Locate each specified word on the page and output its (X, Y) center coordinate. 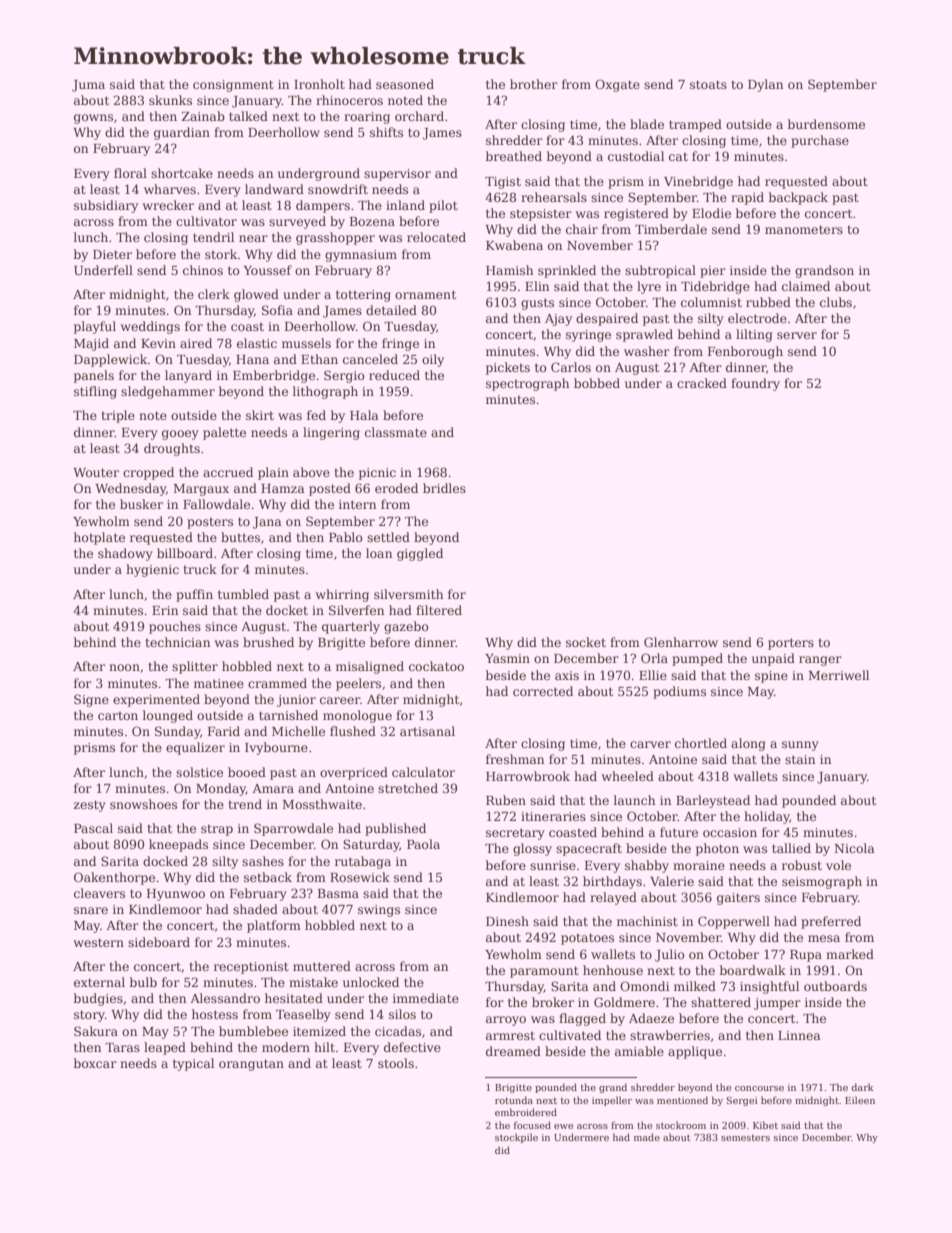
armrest (510, 1035)
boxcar (95, 1063)
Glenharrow (681, 642)
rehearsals (554, 197)
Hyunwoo (176, 895)
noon (124, 667)
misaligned (370, 667)
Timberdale (671, 229)
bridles (444, 488)
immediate (426, 998)
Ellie (653, 675)
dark (862, 1087)
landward (274, 189)
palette (224, 433)
